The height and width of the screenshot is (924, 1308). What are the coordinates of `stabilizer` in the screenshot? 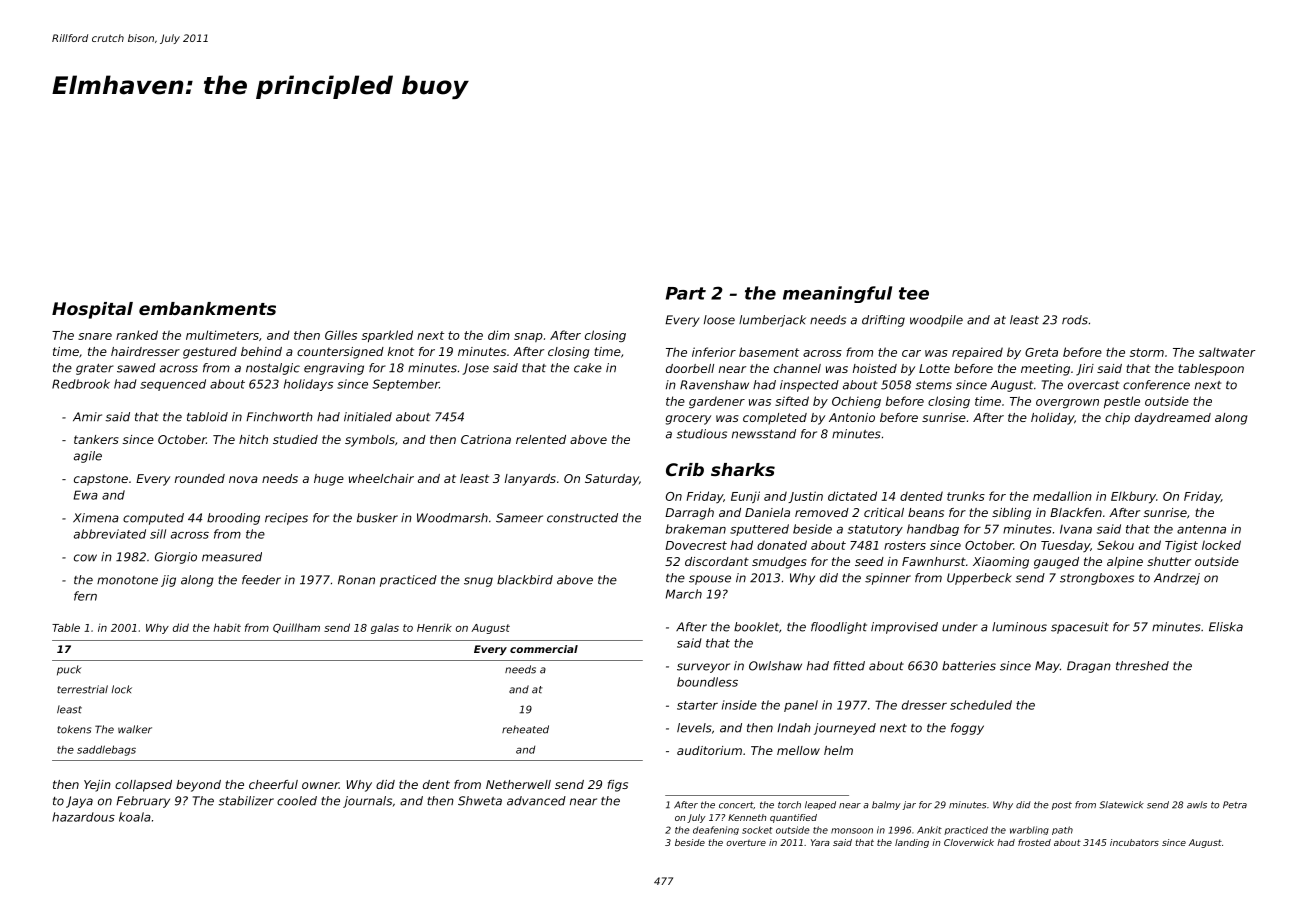 It's located at (246, 801).
